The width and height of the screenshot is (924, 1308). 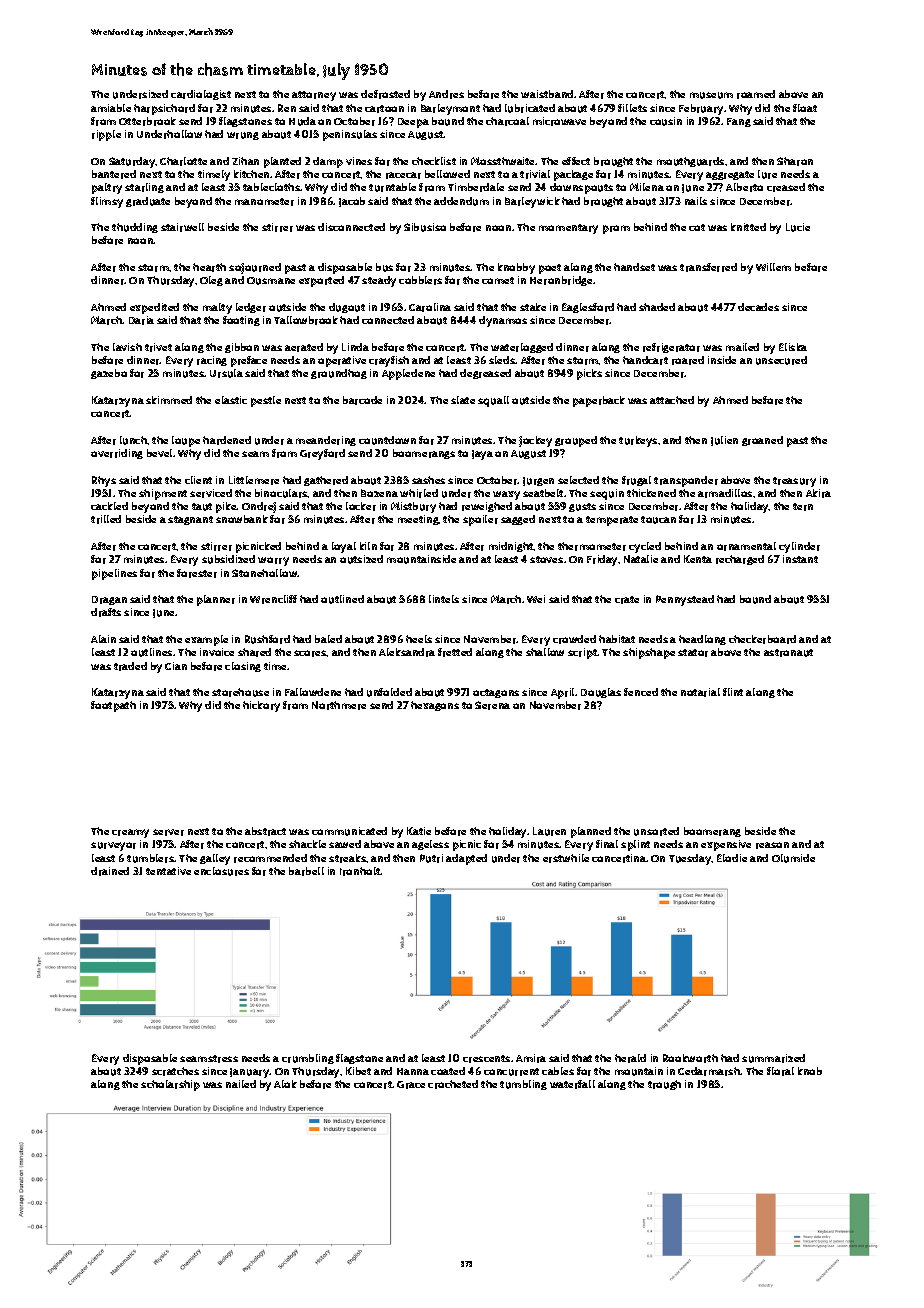 I want to click on flint, so click(x=733, y=692).
